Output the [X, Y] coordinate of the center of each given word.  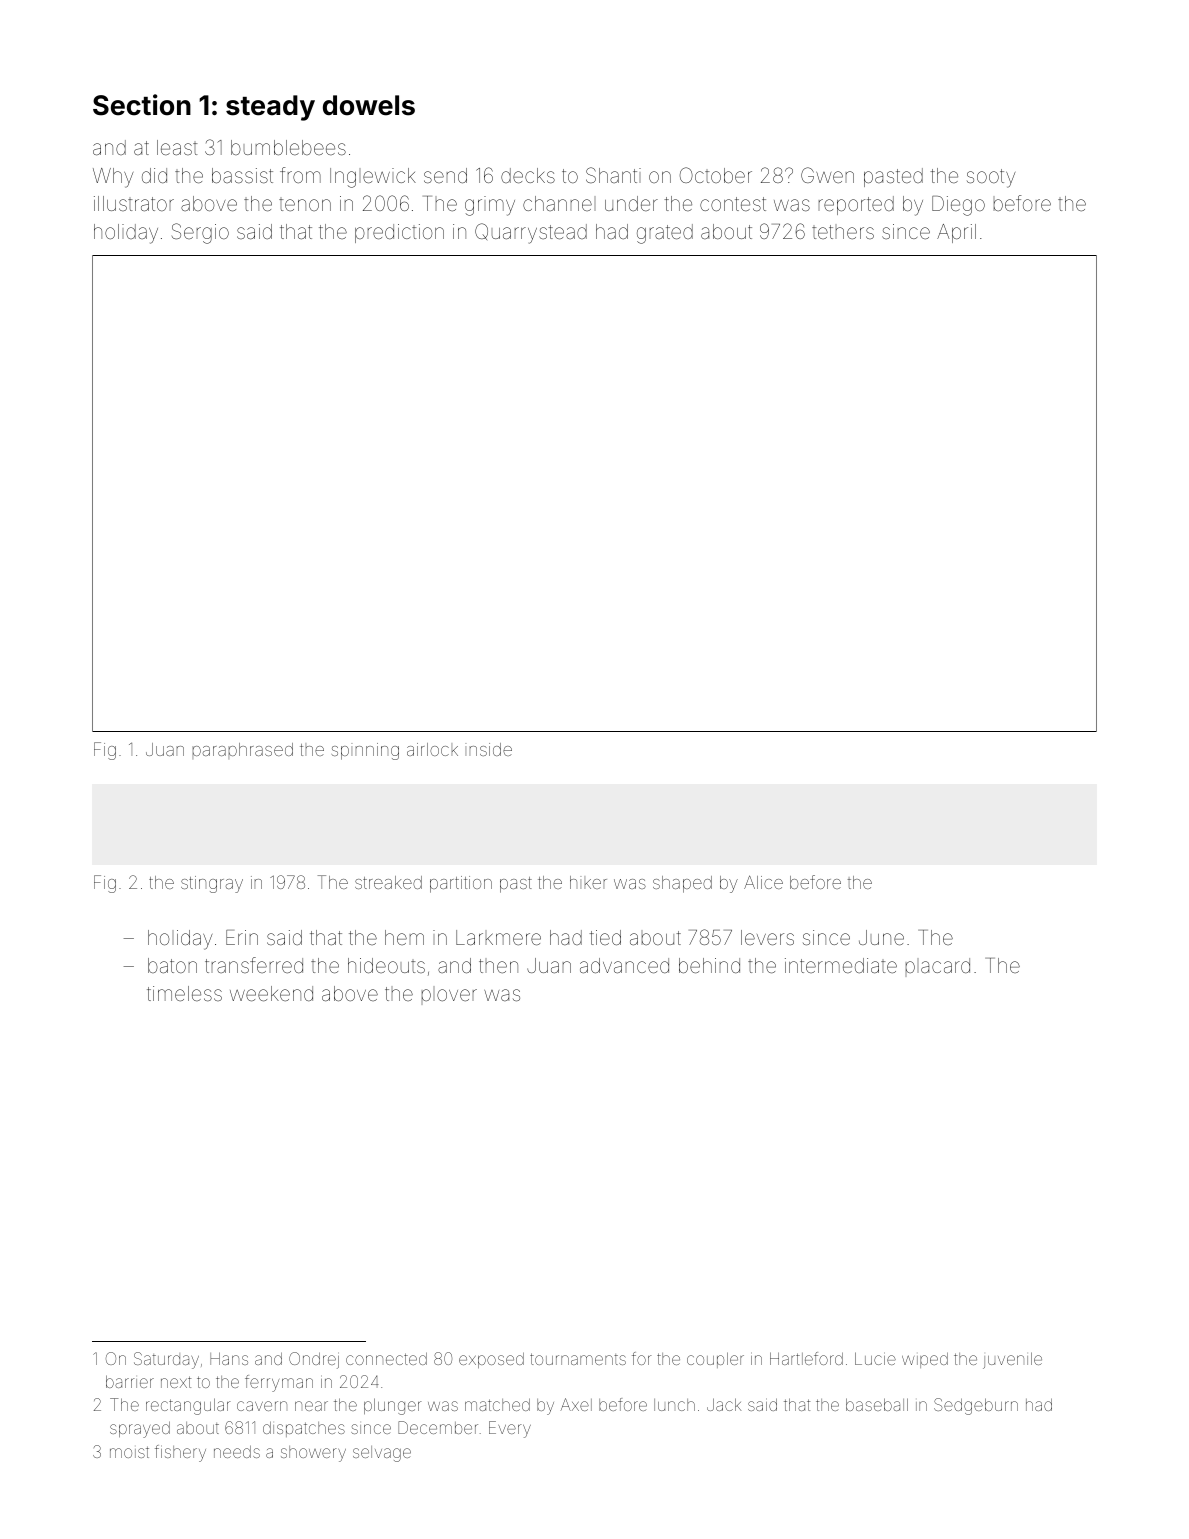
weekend [271, 993]
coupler [715, 1360]
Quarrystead [531, 233]
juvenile [1012, 1360]
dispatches [304, 1429]
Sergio [200, 233]
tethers [843, 232]
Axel [576, 1404]
